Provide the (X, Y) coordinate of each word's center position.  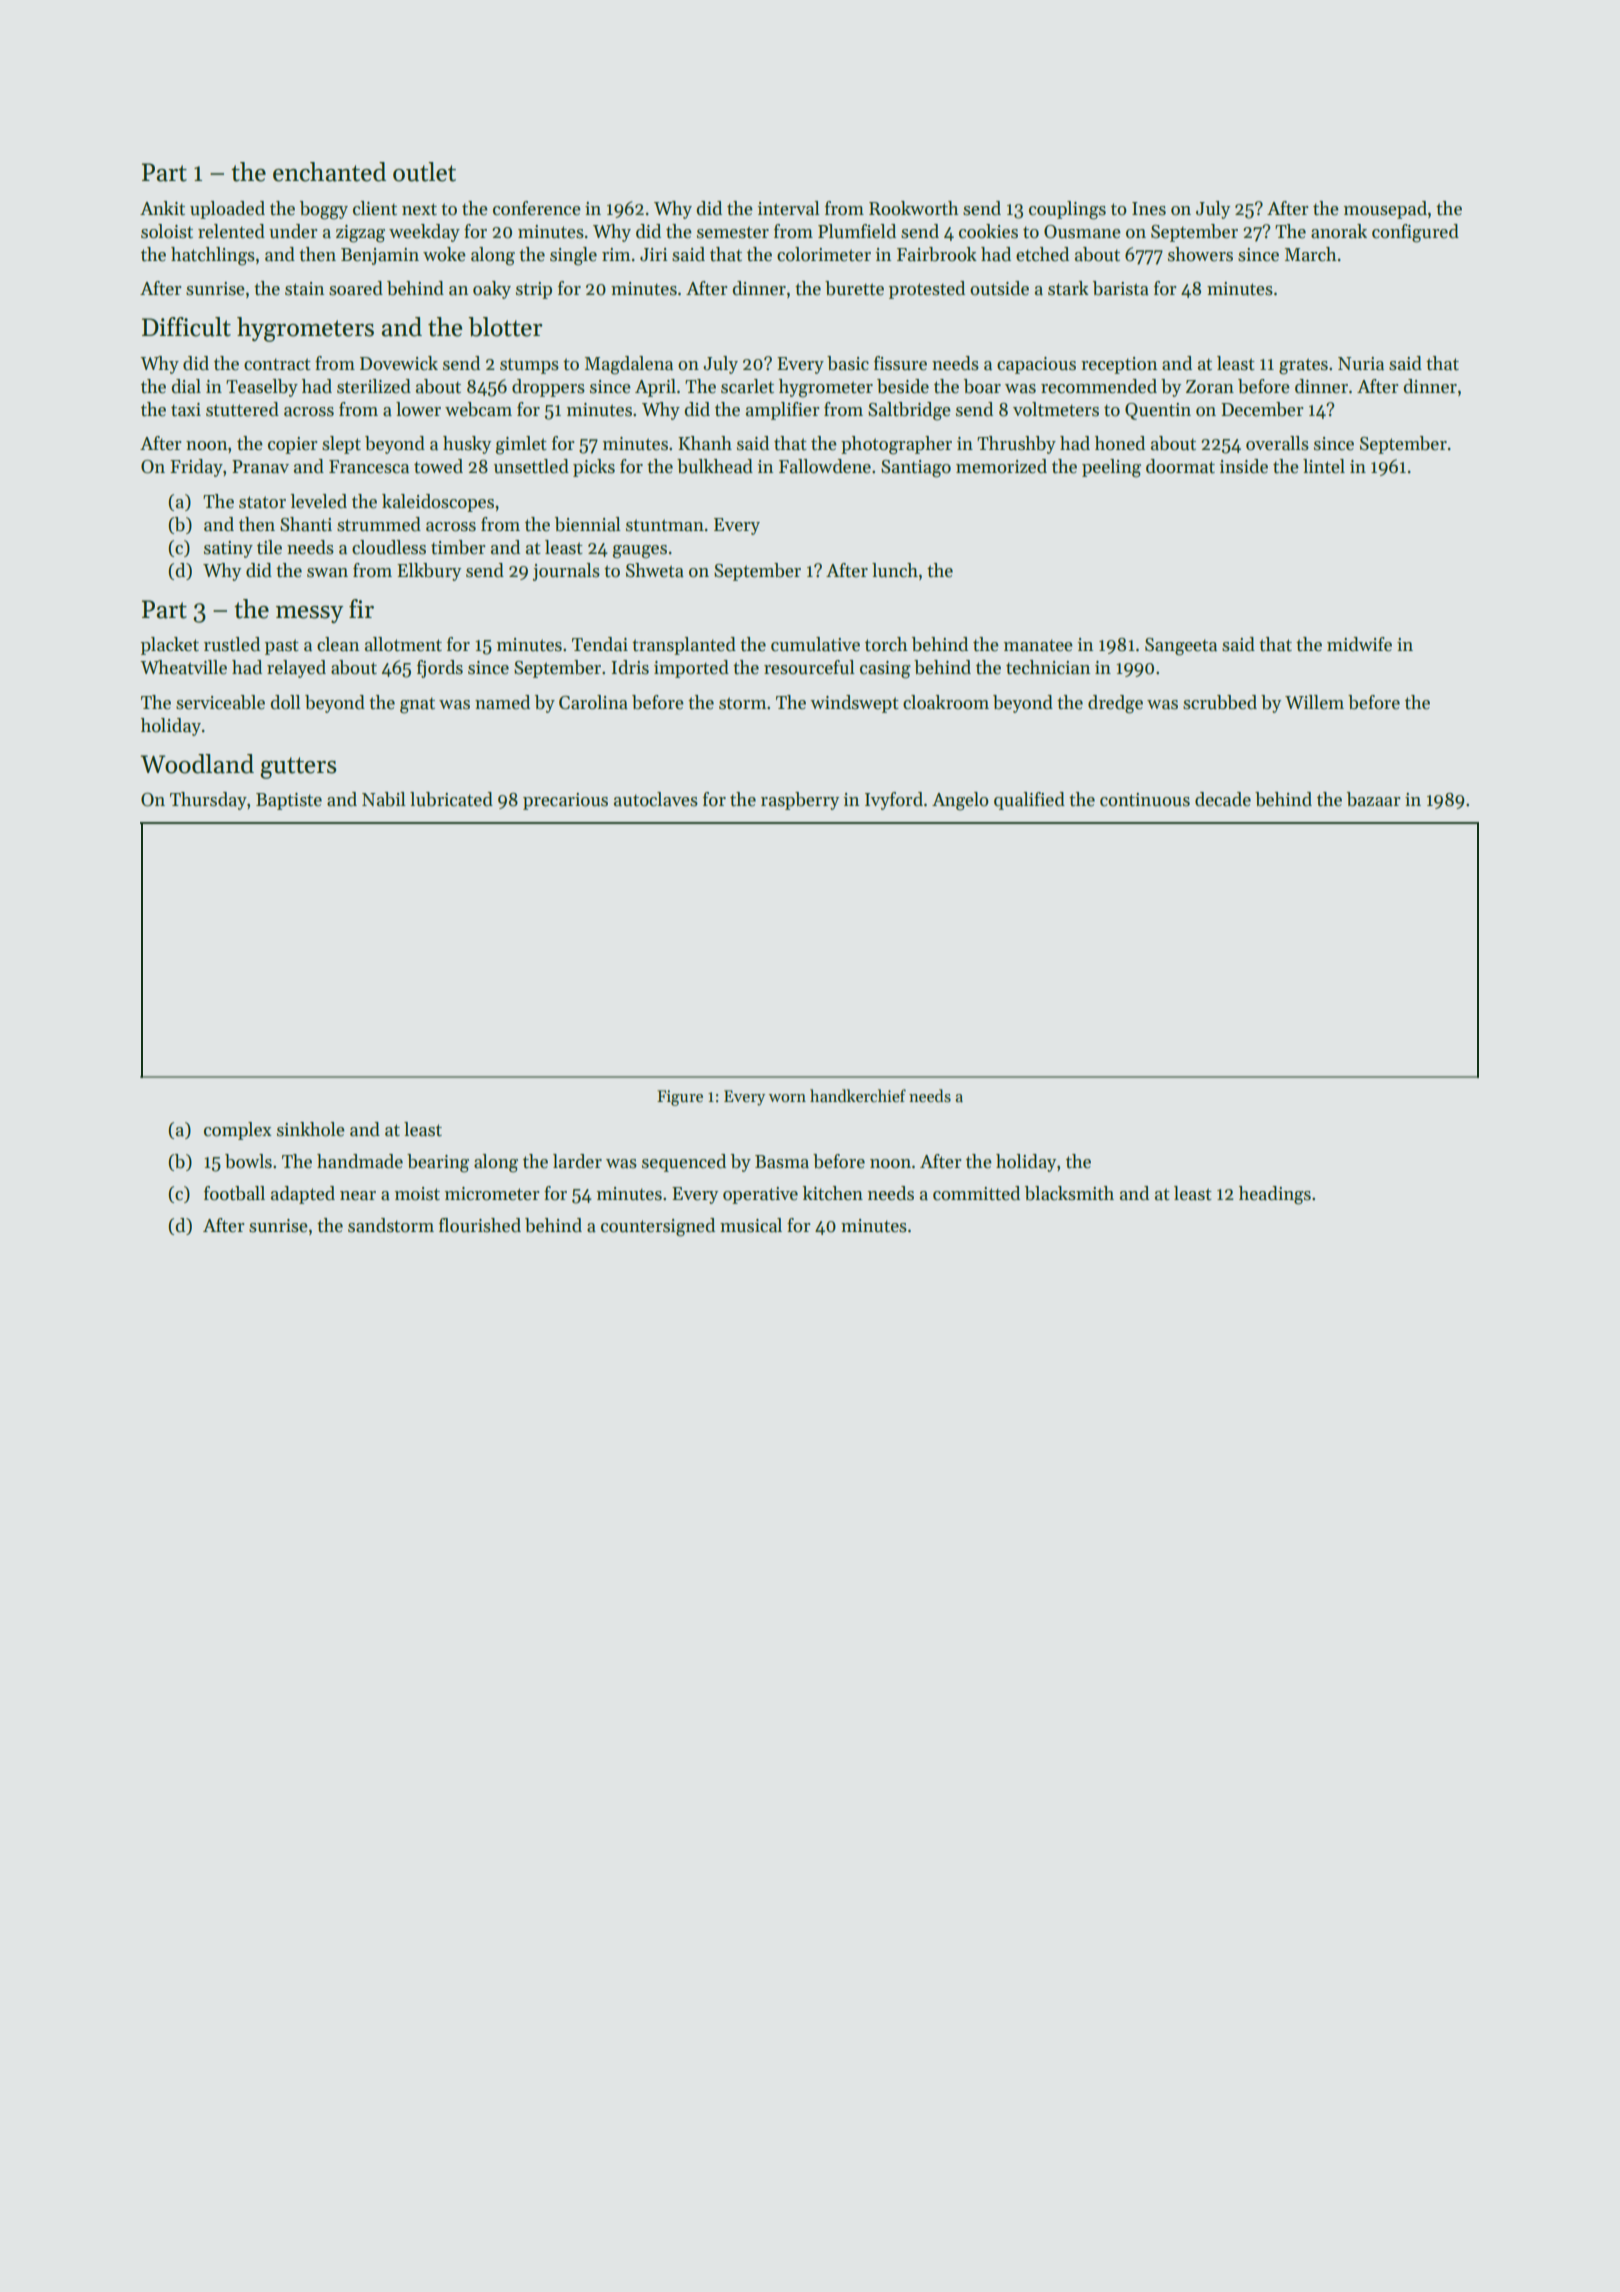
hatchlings (213, 256)
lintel (1324, 466)
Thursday (208, 801)
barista (1121, 288)
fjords (440, 669)
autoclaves (656, 799)
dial (186, 386)
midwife (1359, 644)
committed (976, 1193)
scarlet (747, 386)
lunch (895, 570)
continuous (1145, 800)
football (234, 1193)
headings (1275, 1195)
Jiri (654, 255)
